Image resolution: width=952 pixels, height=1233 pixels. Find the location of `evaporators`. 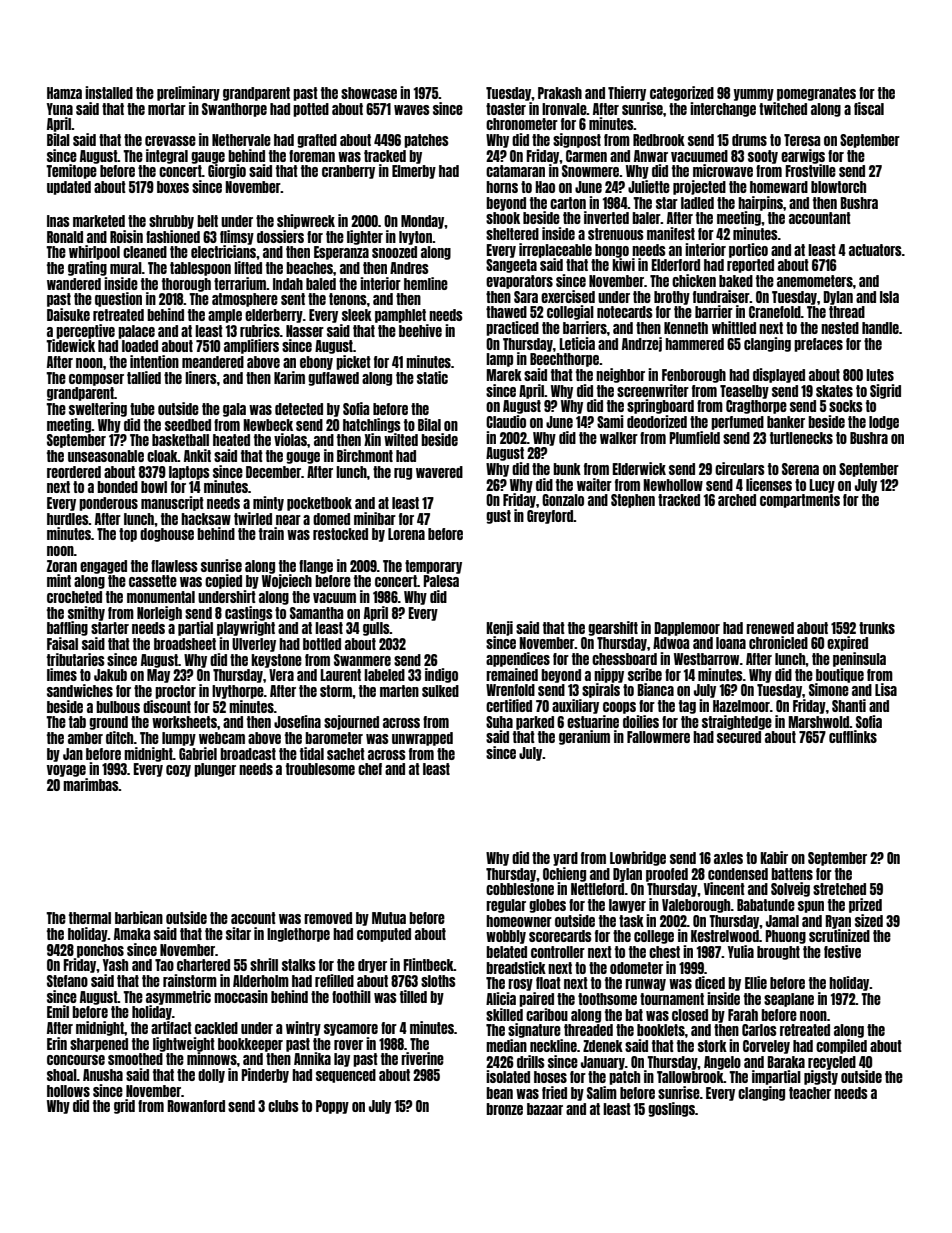

evaporators is located at coordinates (519, 282).
